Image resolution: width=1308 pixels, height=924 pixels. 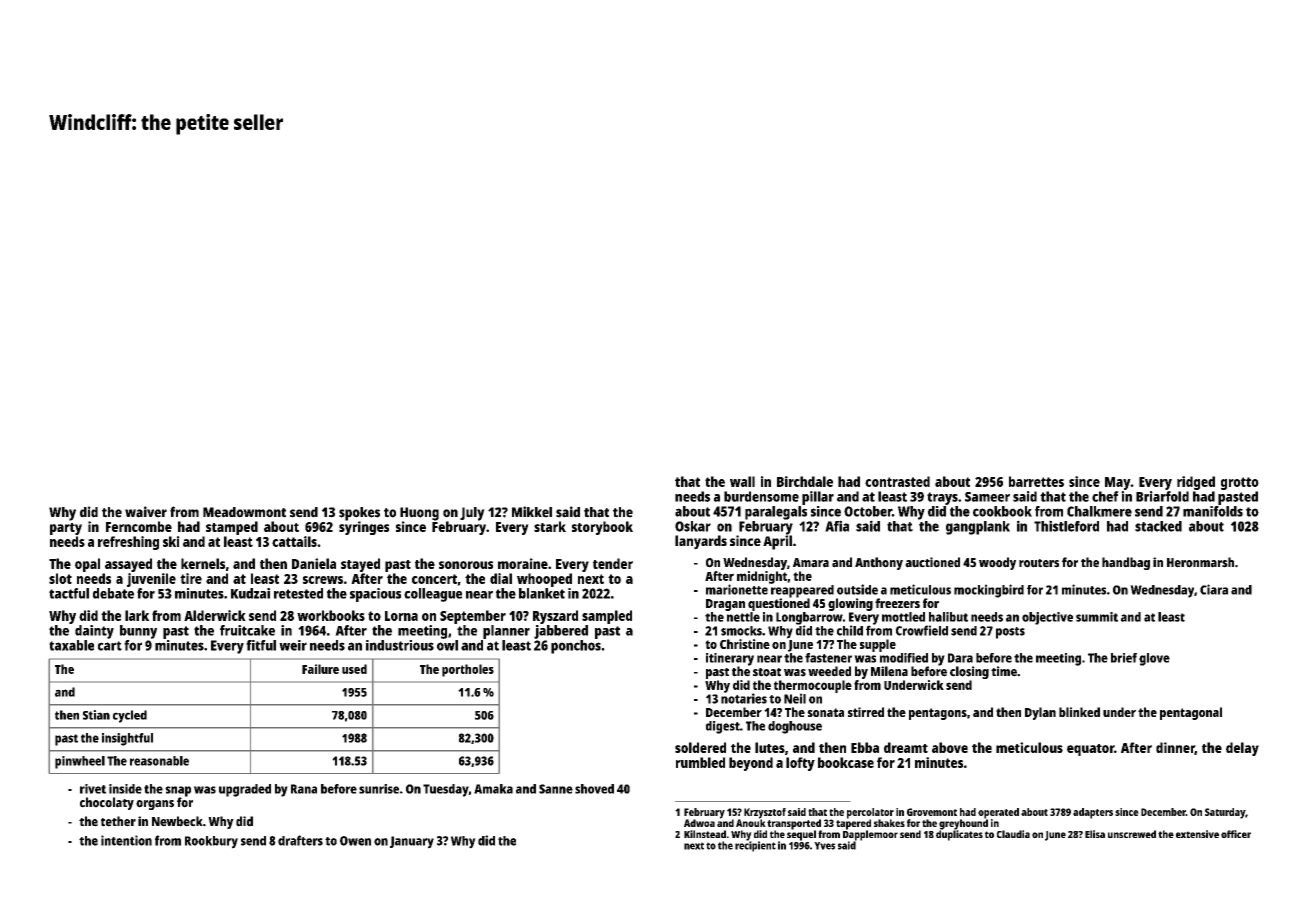 What do you see at coordinates (60, 578) in the page?
I see `slot` at bounding box center [60, 578].
